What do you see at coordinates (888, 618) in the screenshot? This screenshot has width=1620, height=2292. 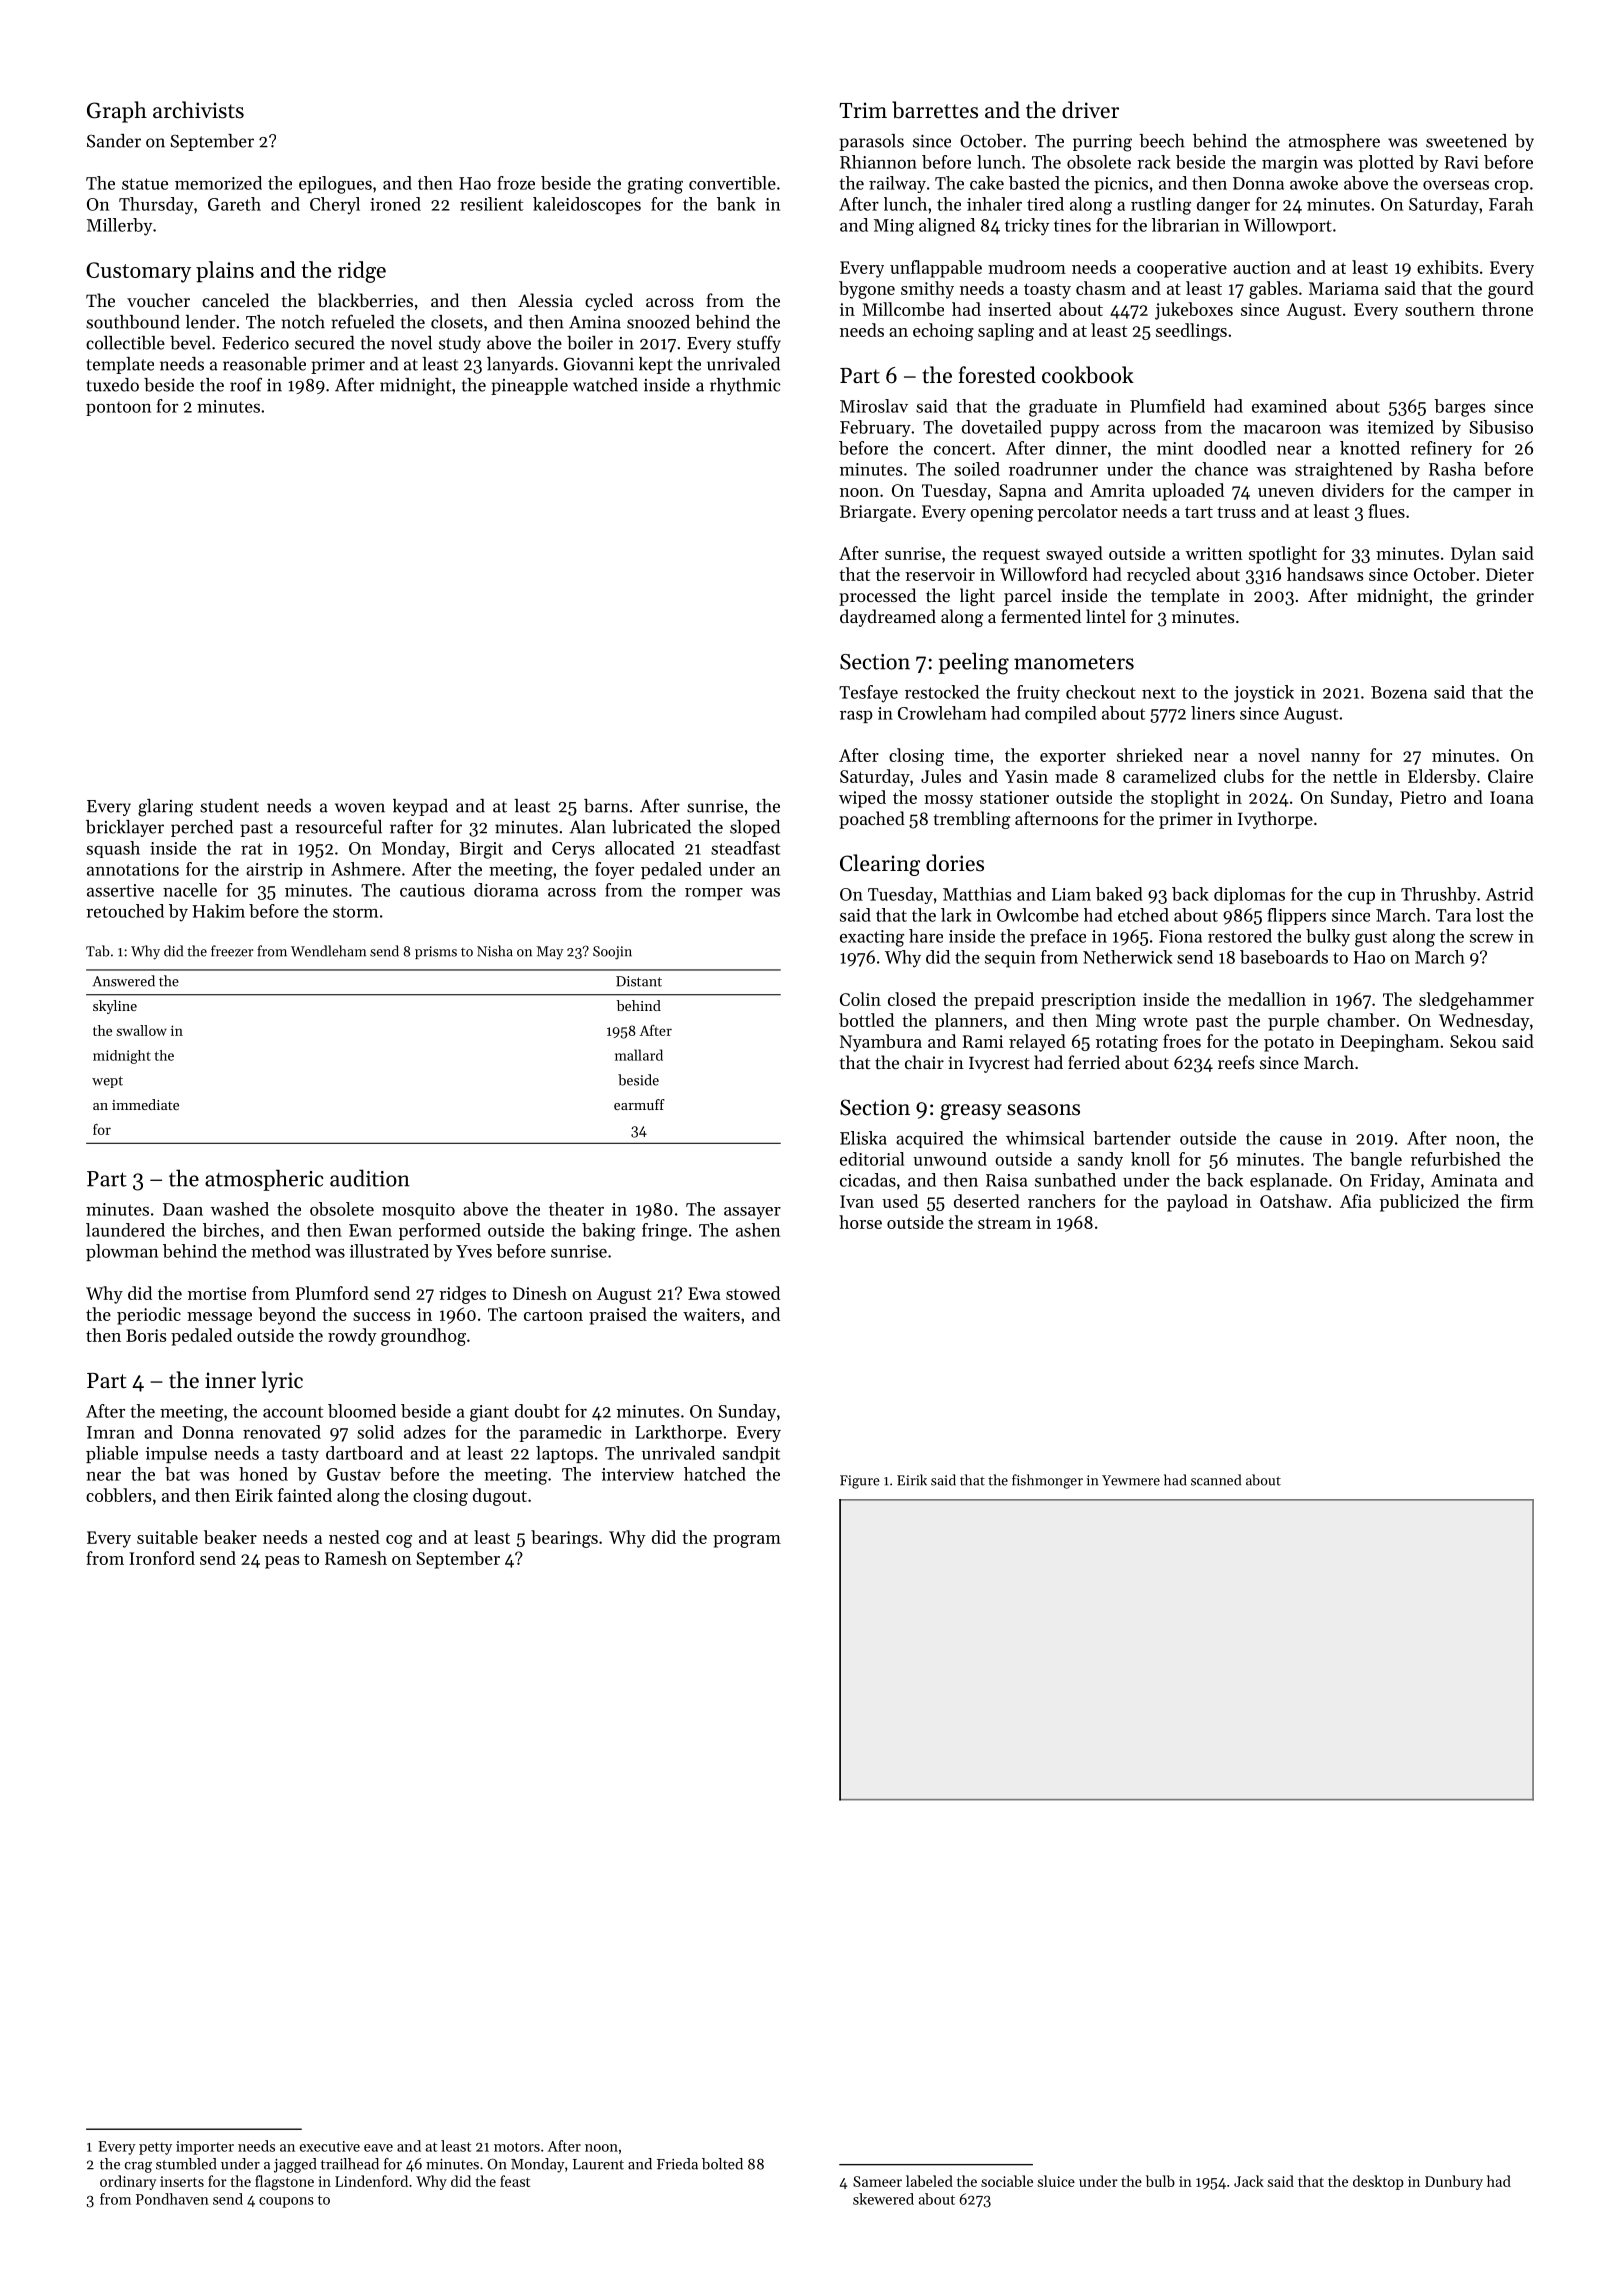 I see `daydreamed` at bounding box center [888, 618].
